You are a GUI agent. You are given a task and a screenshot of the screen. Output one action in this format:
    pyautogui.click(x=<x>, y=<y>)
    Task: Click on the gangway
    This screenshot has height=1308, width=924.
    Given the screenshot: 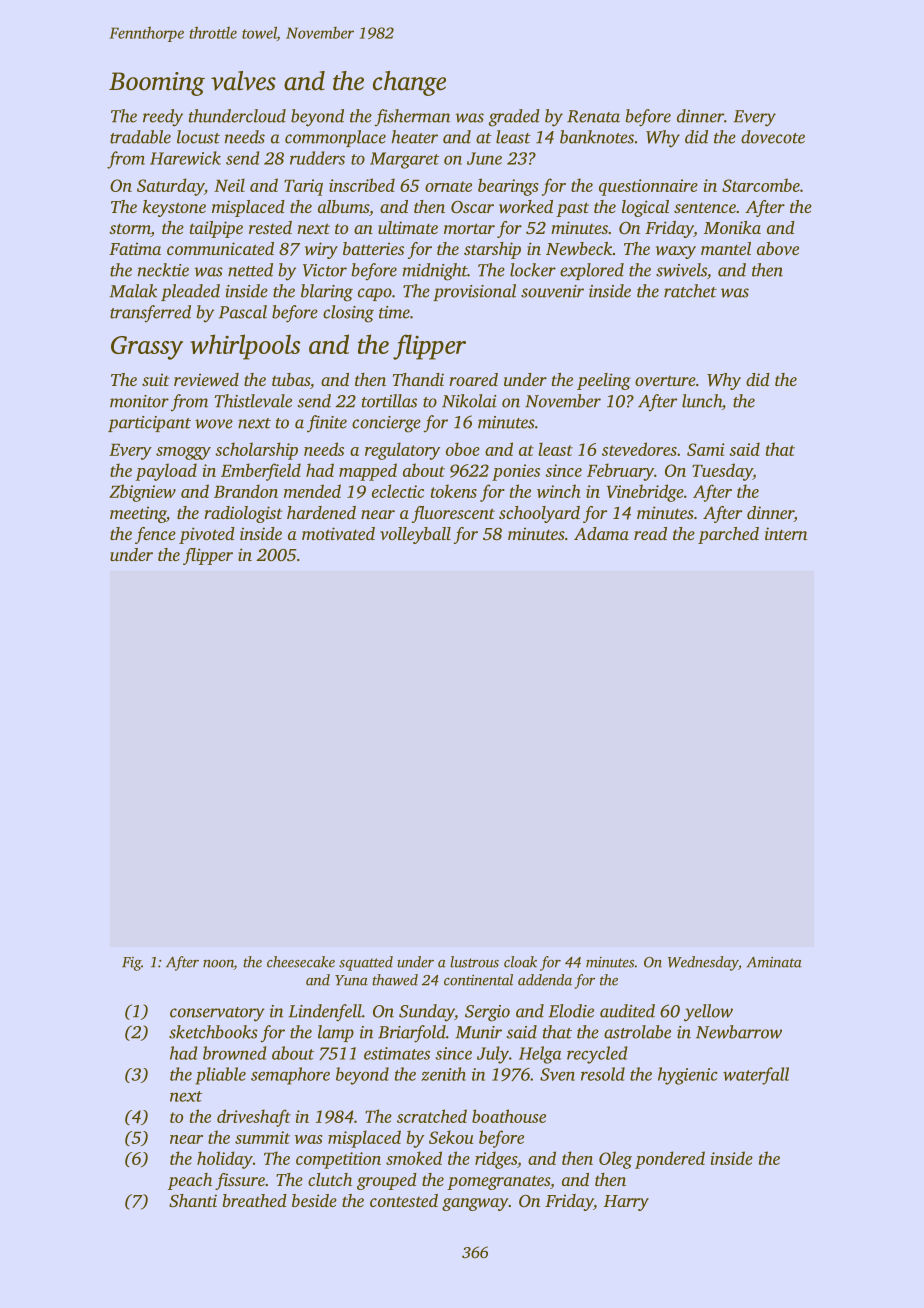 What is the action you would take?
    pyautogui.click(x=475, y=1204)
